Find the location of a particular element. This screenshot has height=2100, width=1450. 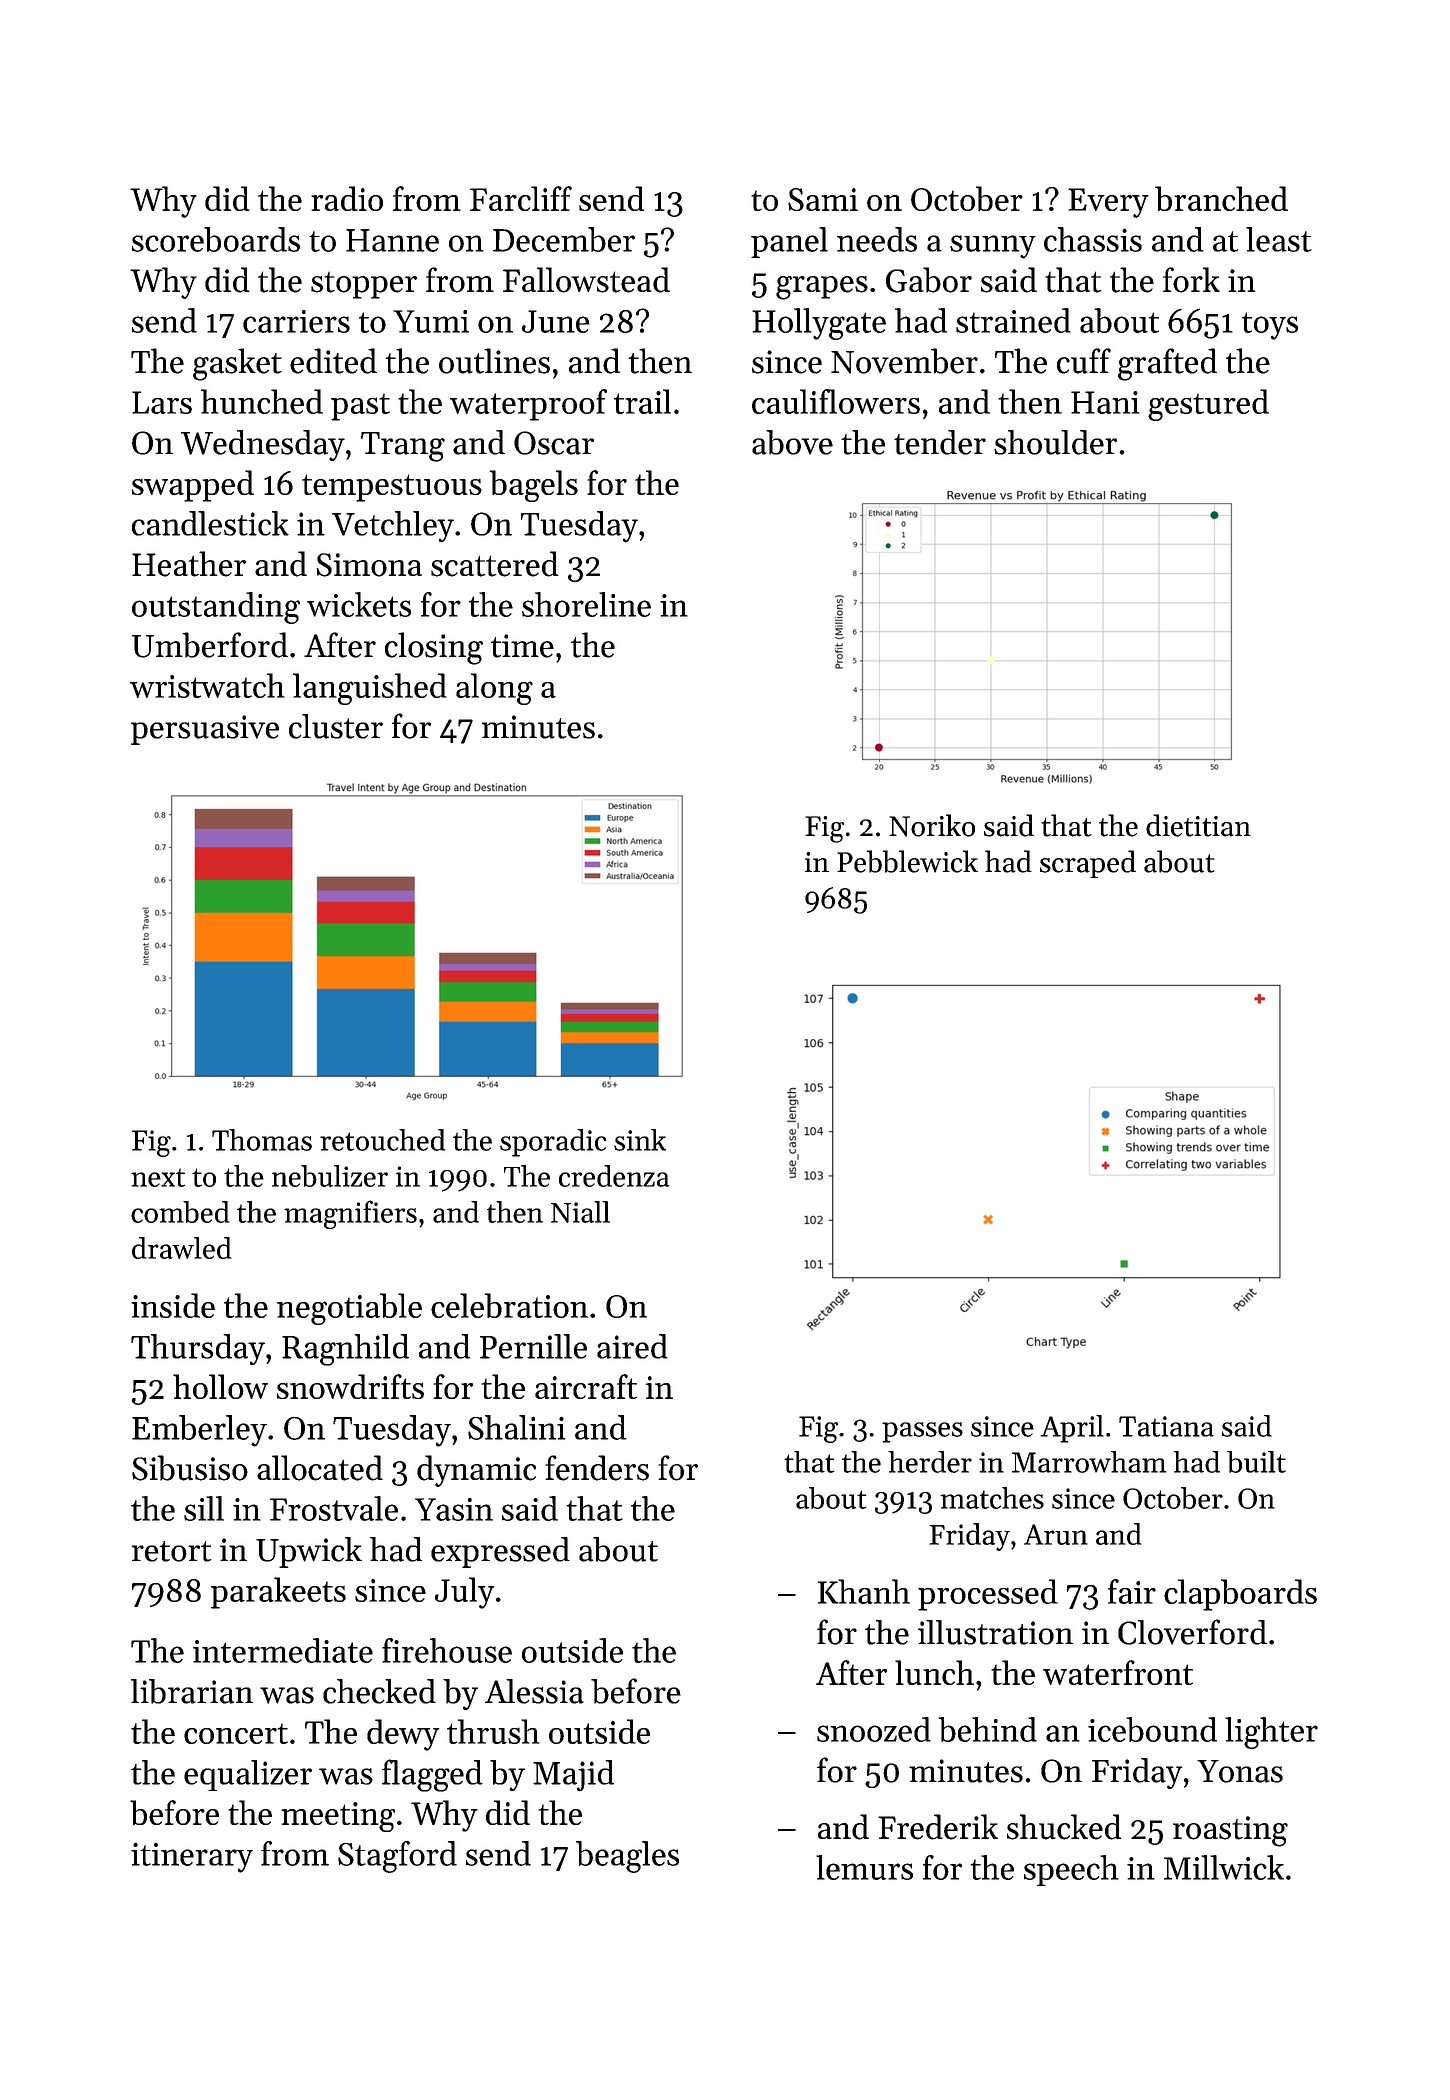

edited is located at coordinates (333, 361).
